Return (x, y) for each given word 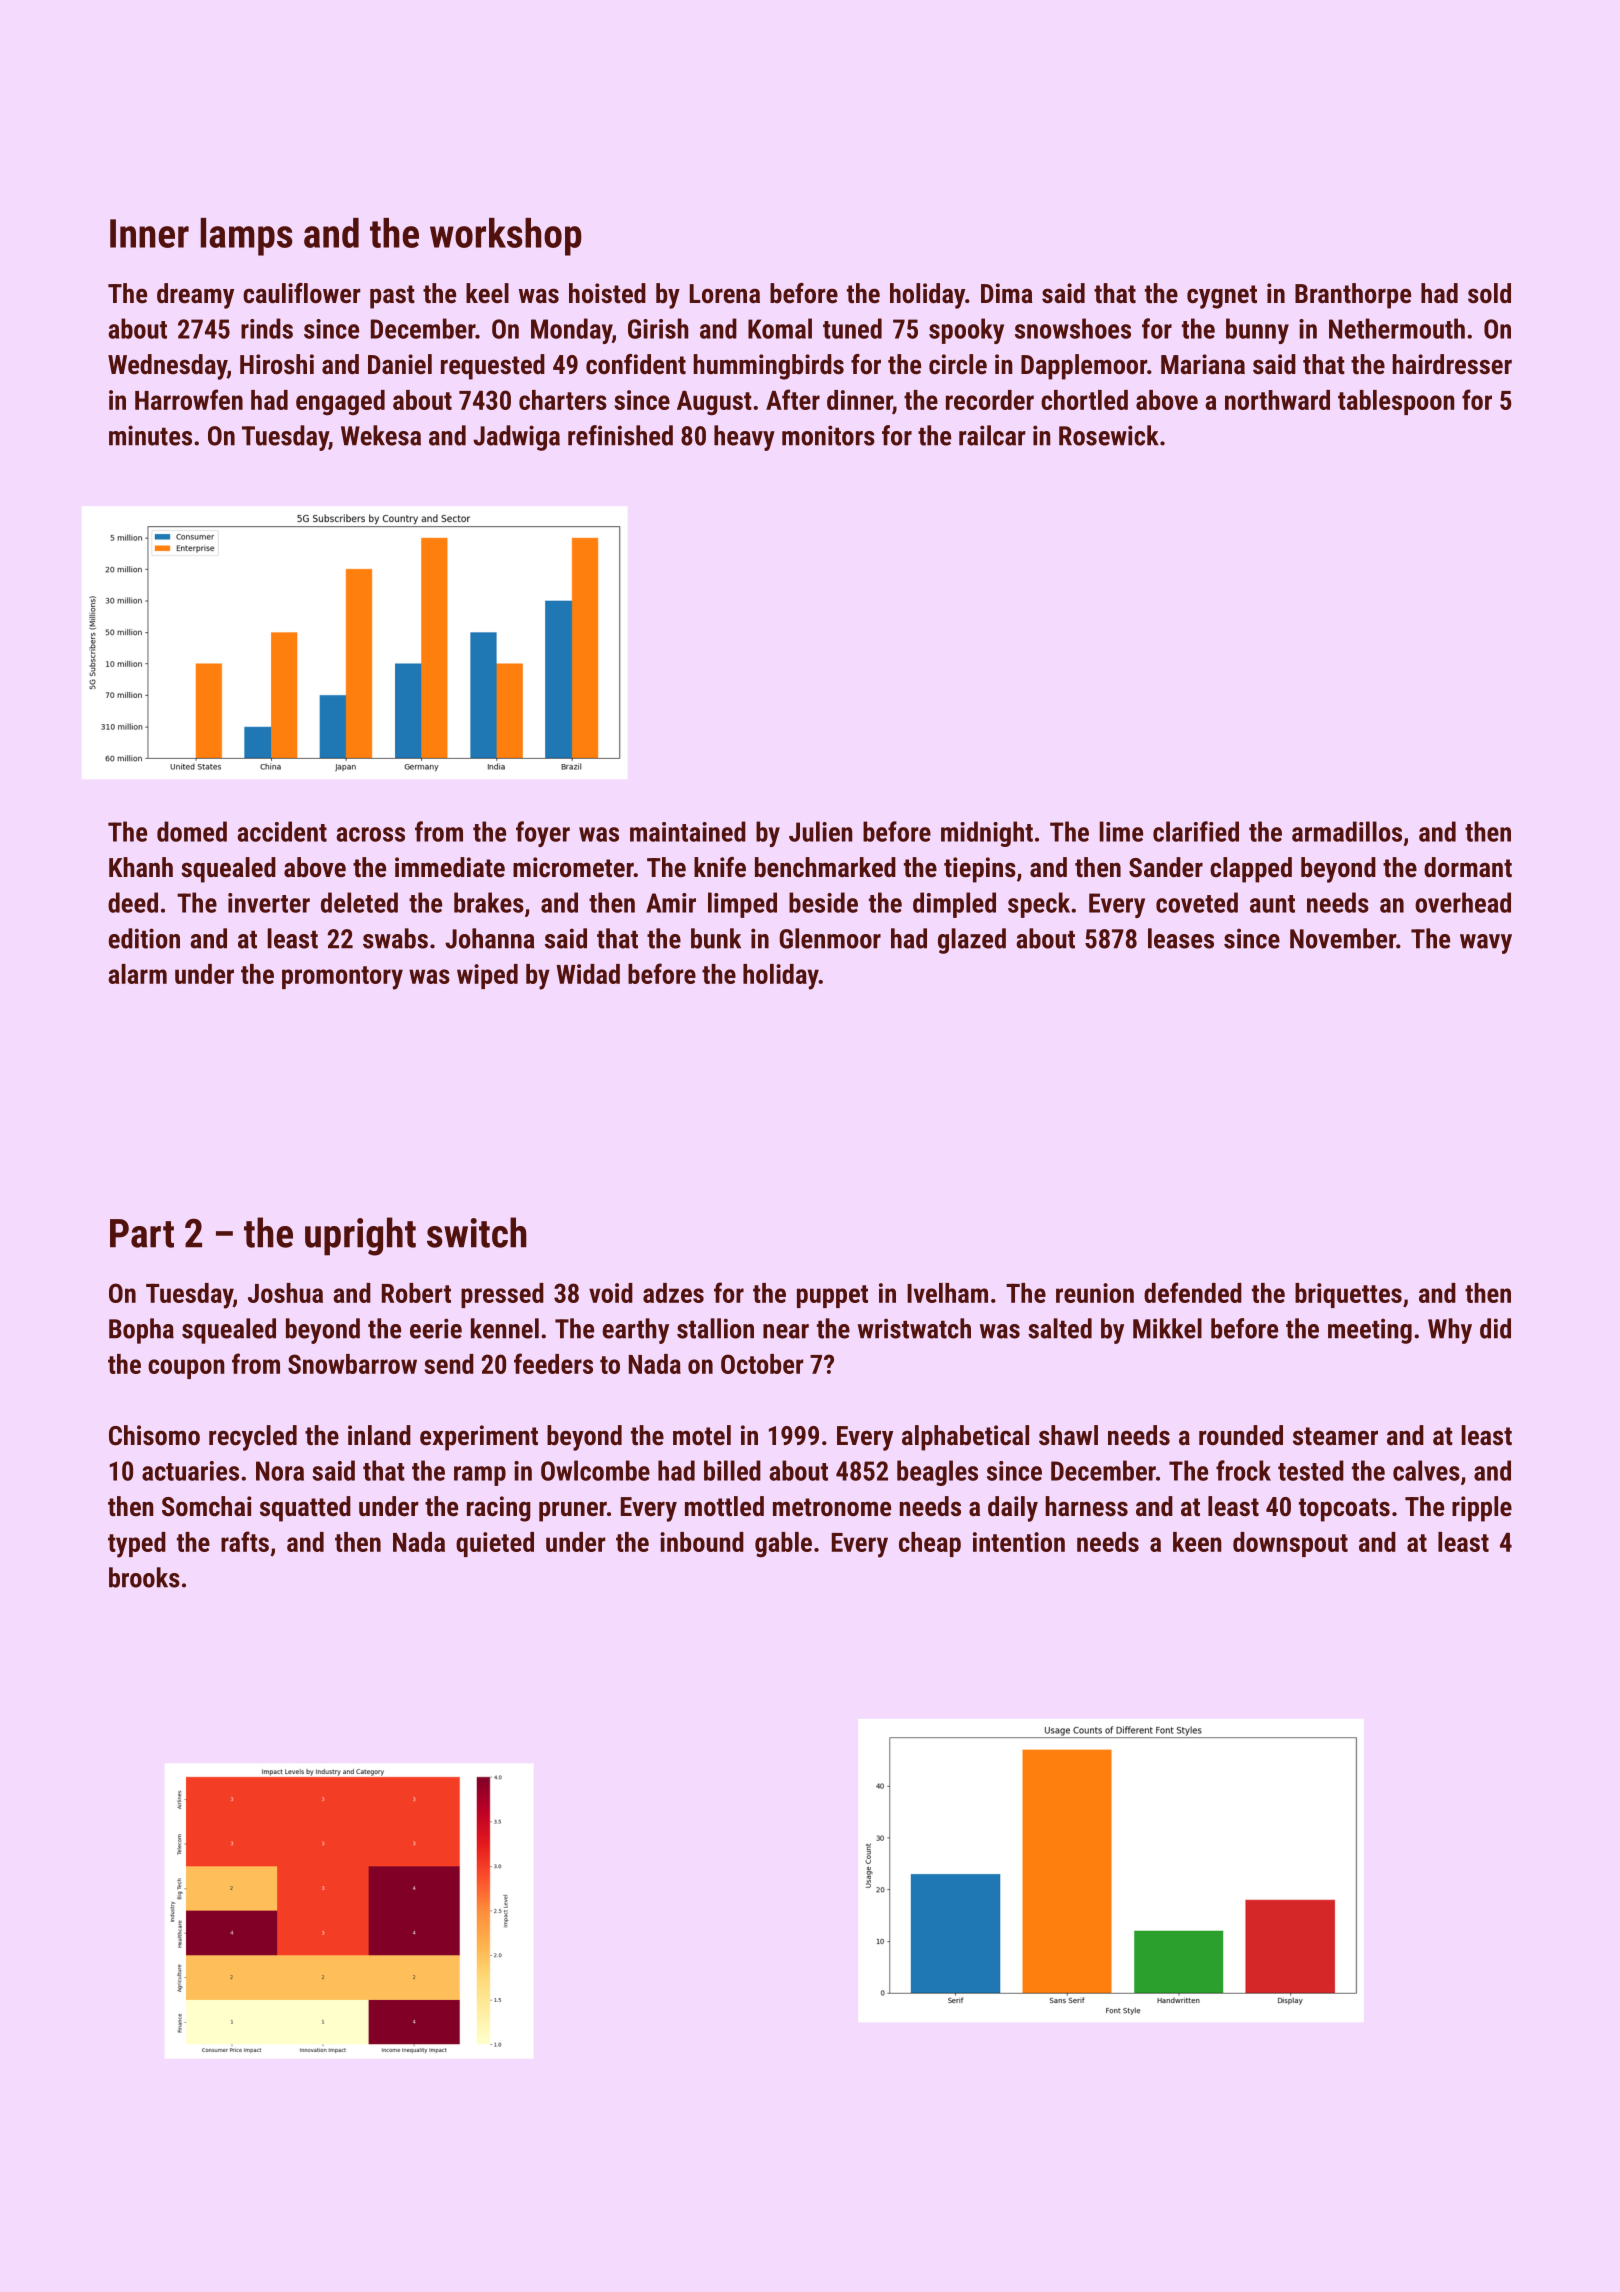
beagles (937, 1473)
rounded (1241, 1435)
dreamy (195, 296)
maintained (688, 831)
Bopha (141, 1331)
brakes (489, 902)
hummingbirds (768, 367)
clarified (1196, 831)
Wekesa (381, 435)
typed (137, 1545)
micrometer (573, 867)
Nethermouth (1397, 328)
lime (1121, 831)
